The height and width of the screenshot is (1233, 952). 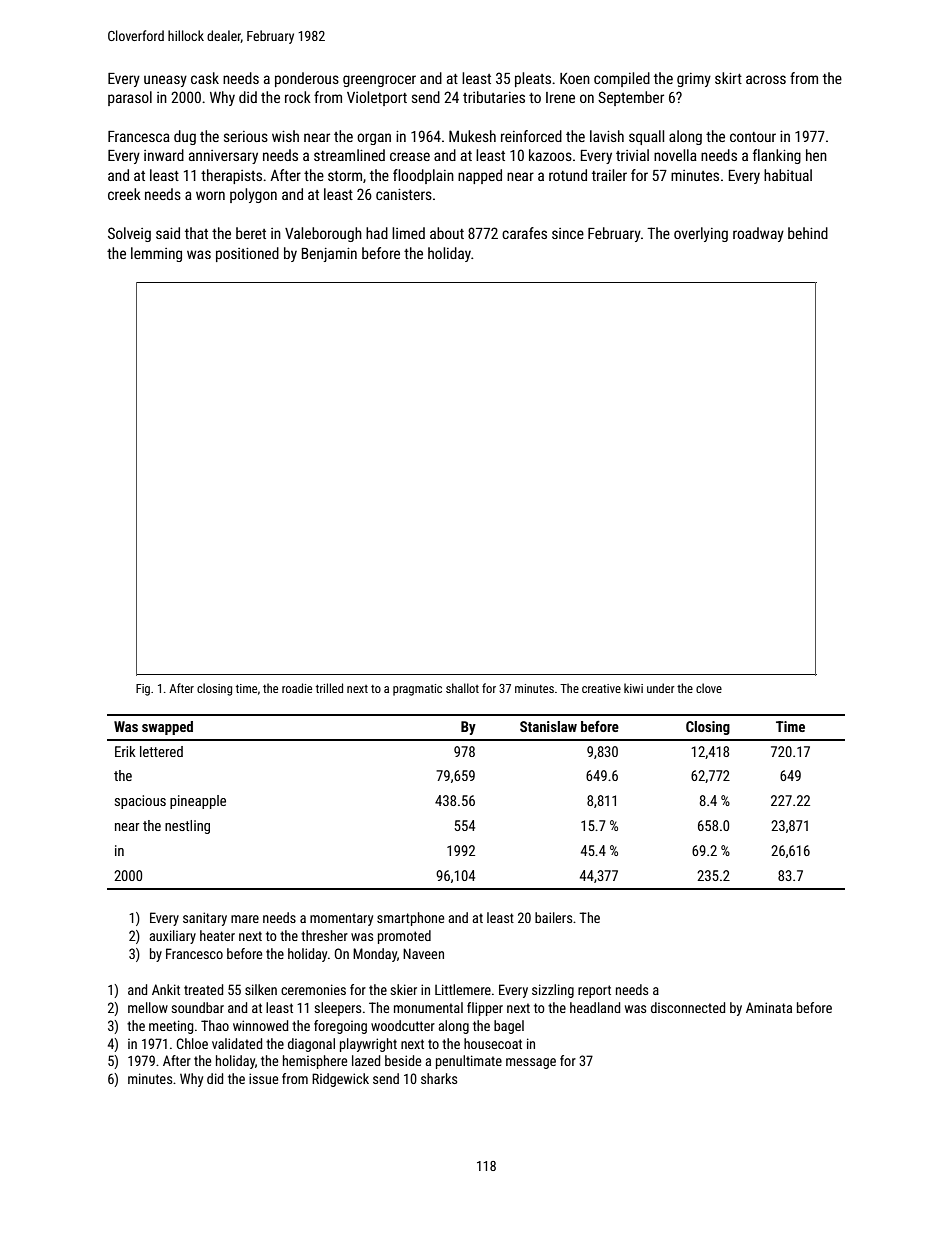 What do you see at coordinates (130, 98) in the screenshot?
I see `parasol` at bounding box center [130, 98].
